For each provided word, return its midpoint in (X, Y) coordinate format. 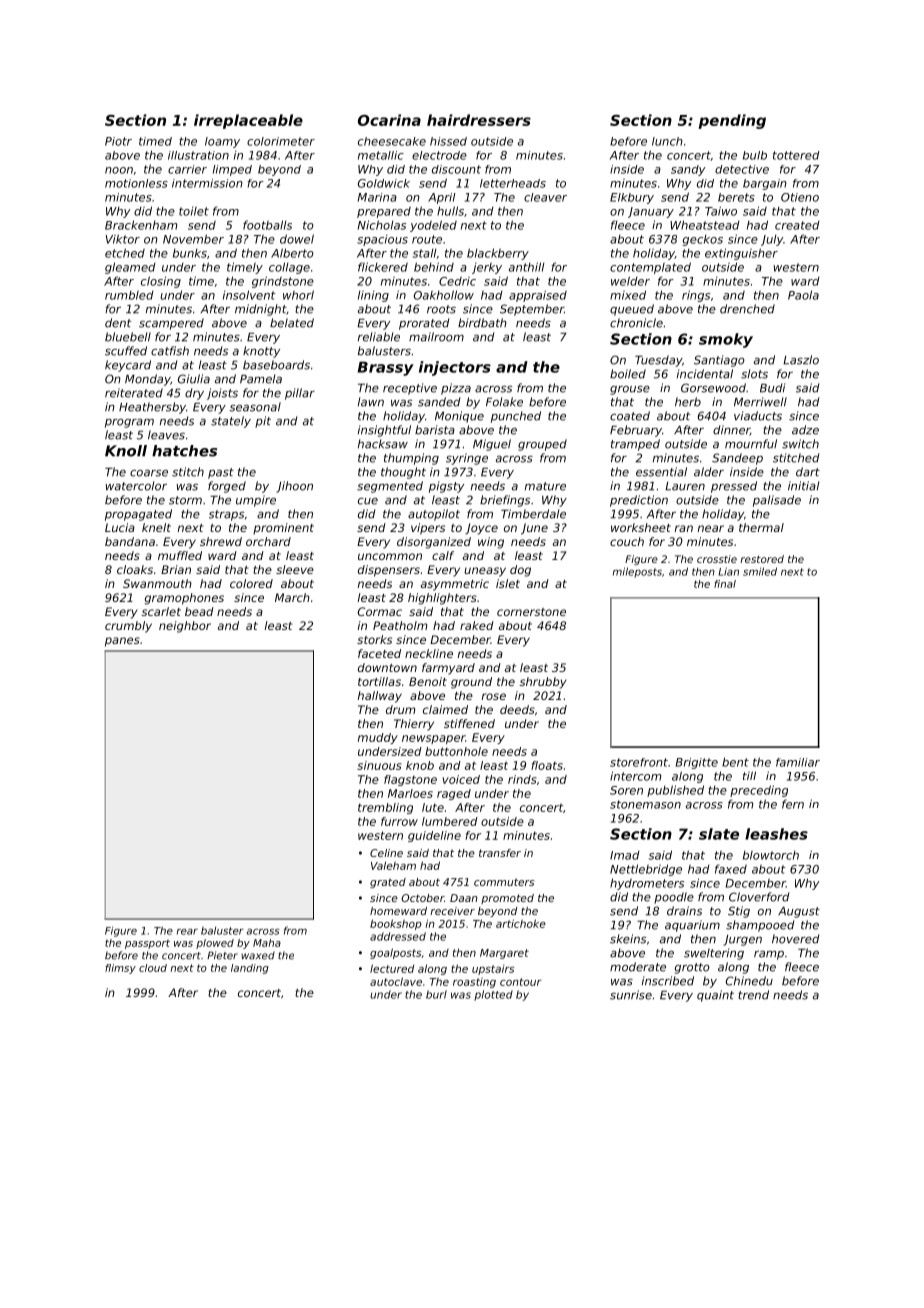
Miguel (492, 445)
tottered (796, 155)
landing (250, 969)
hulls (450, 211)
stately (231, 422)
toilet (194, 211)
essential (661, 472)
